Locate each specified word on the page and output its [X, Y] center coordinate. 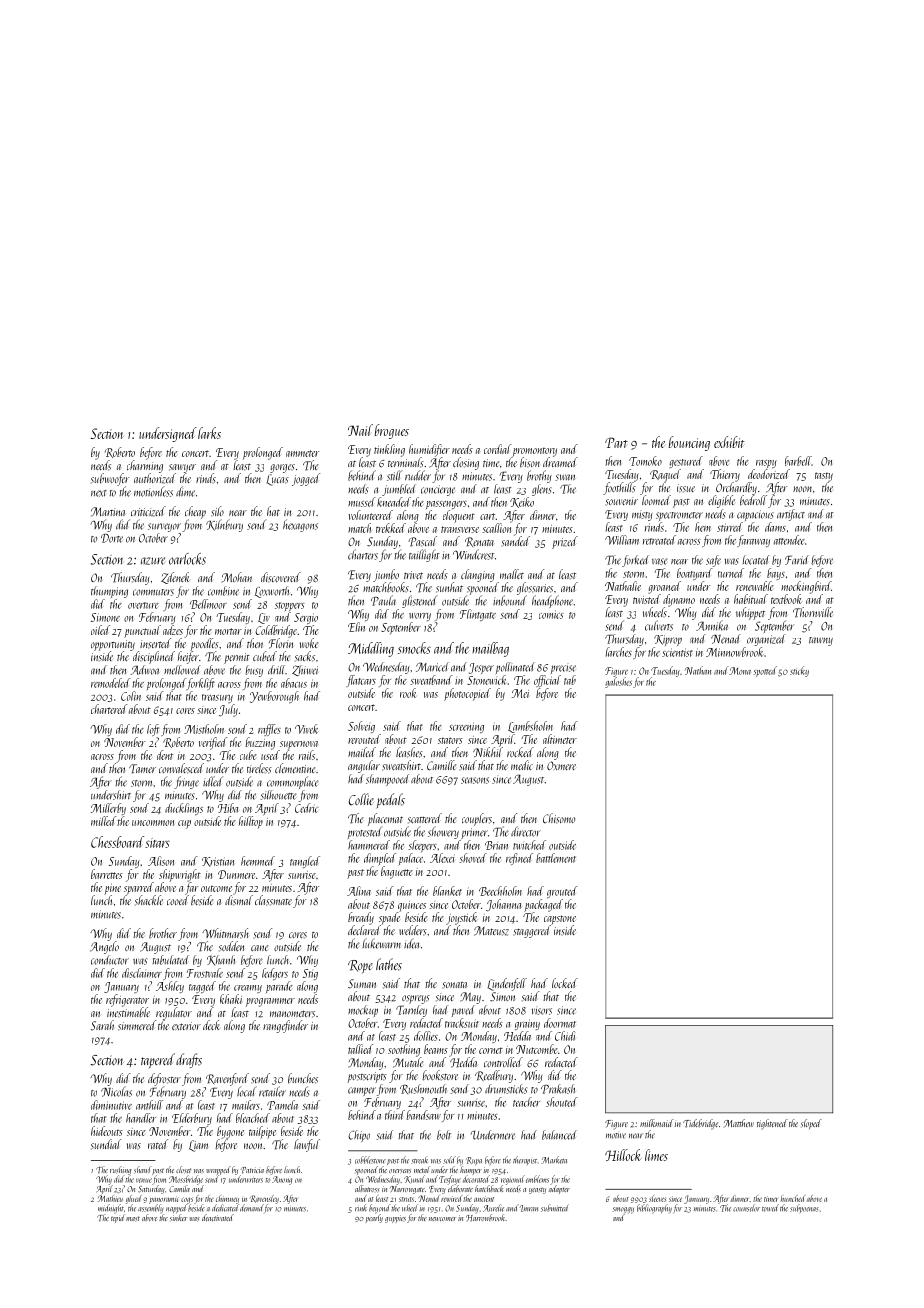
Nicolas [116, 1091]
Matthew [739, 1123]
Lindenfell [507, 984]
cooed [178, 900]
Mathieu [110, 1198]
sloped [811, 1124]
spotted [765, 671]
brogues [392, 431]
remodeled [111, 683]
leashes [409, 752]
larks [209, 433]
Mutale [408, 1062]
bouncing [689, 443]
